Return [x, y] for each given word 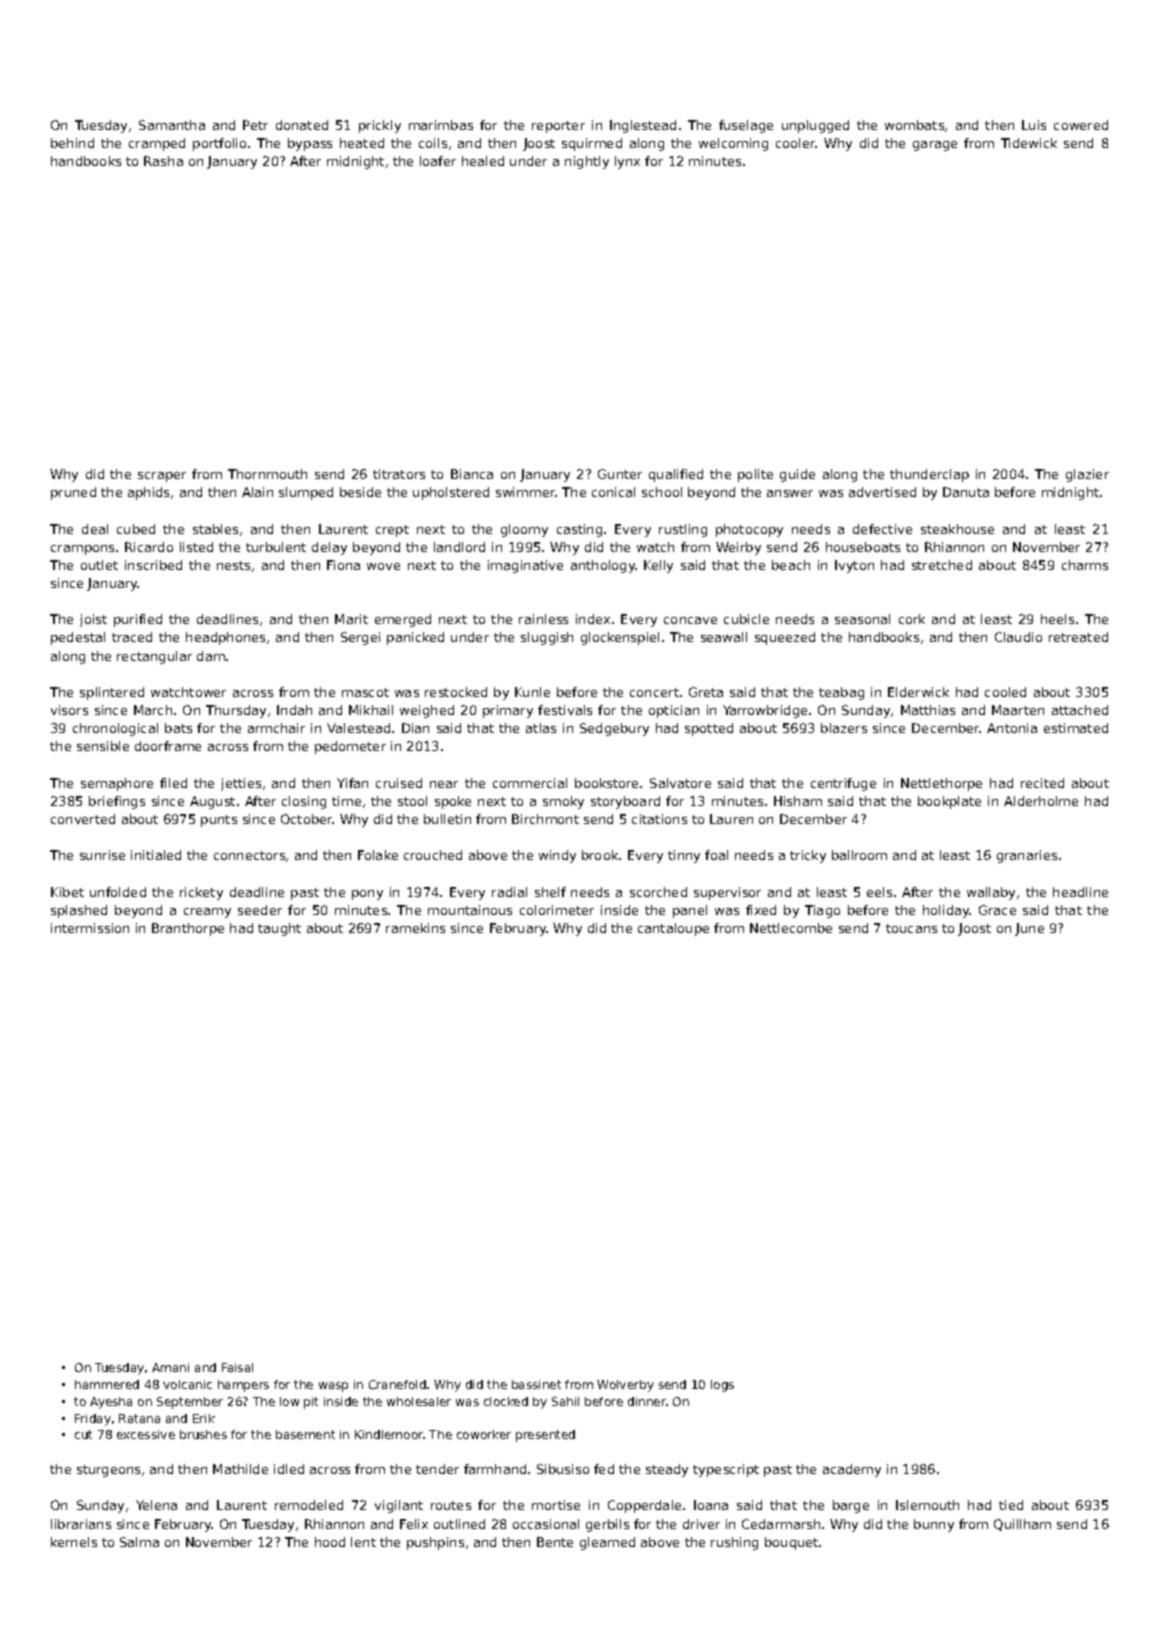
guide [797, 475]
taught [279, 929]
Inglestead [643, 126]
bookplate [949, 802]
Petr [255, 125]
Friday [93, 1420]
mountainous [470, 910]
